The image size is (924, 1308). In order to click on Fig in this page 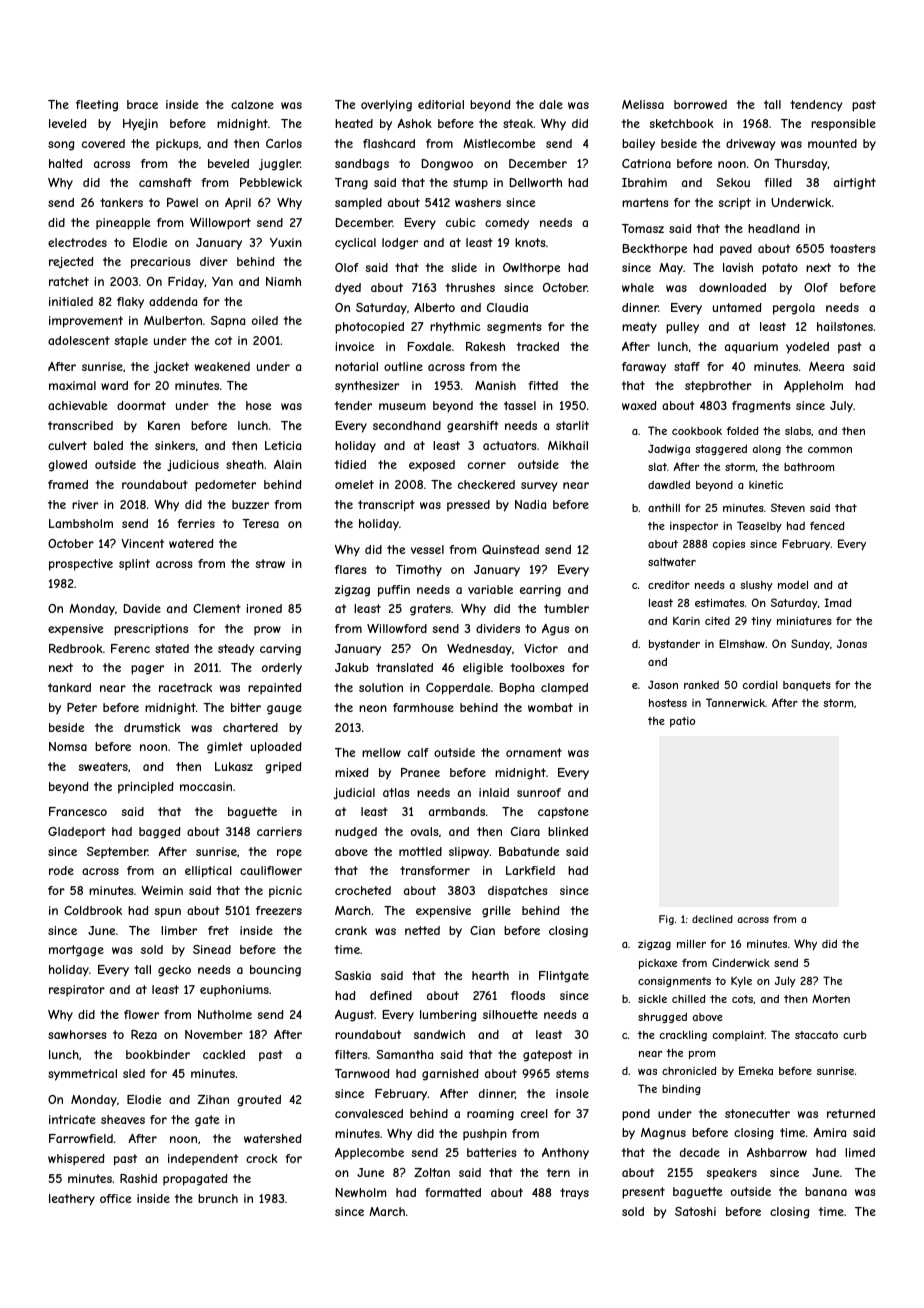, I will do `click(666, 920)`.
